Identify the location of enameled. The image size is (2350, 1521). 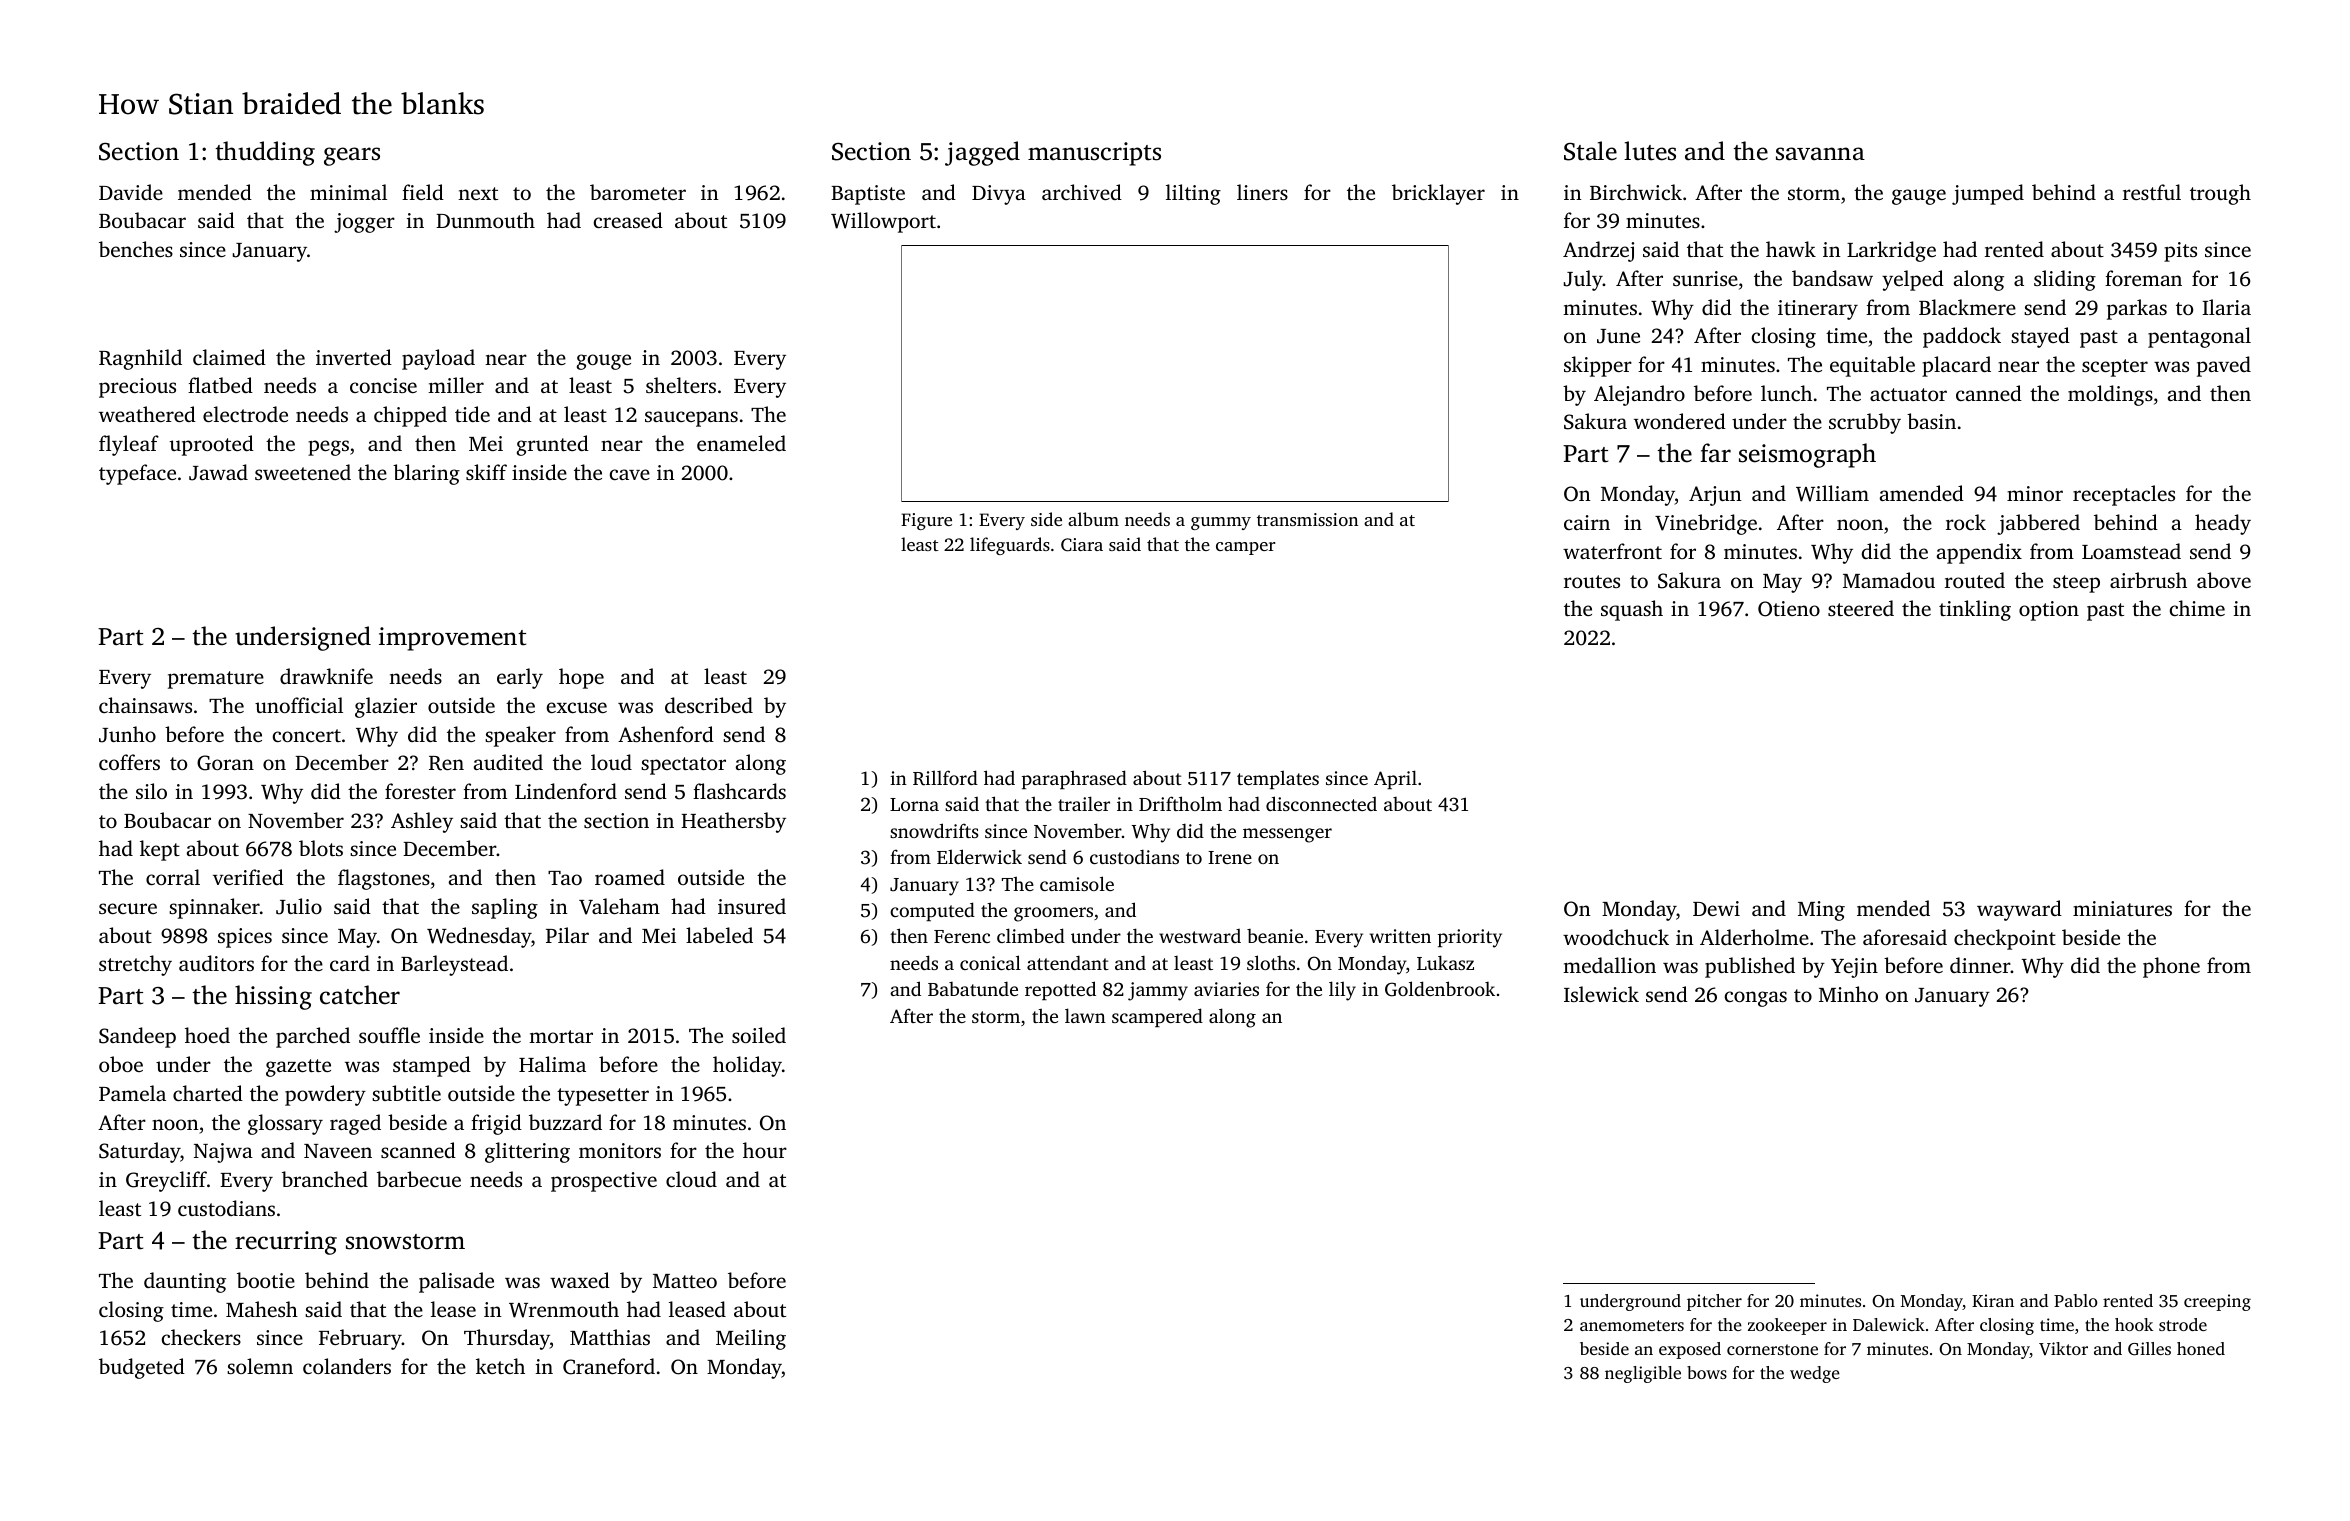
(741, 443).
